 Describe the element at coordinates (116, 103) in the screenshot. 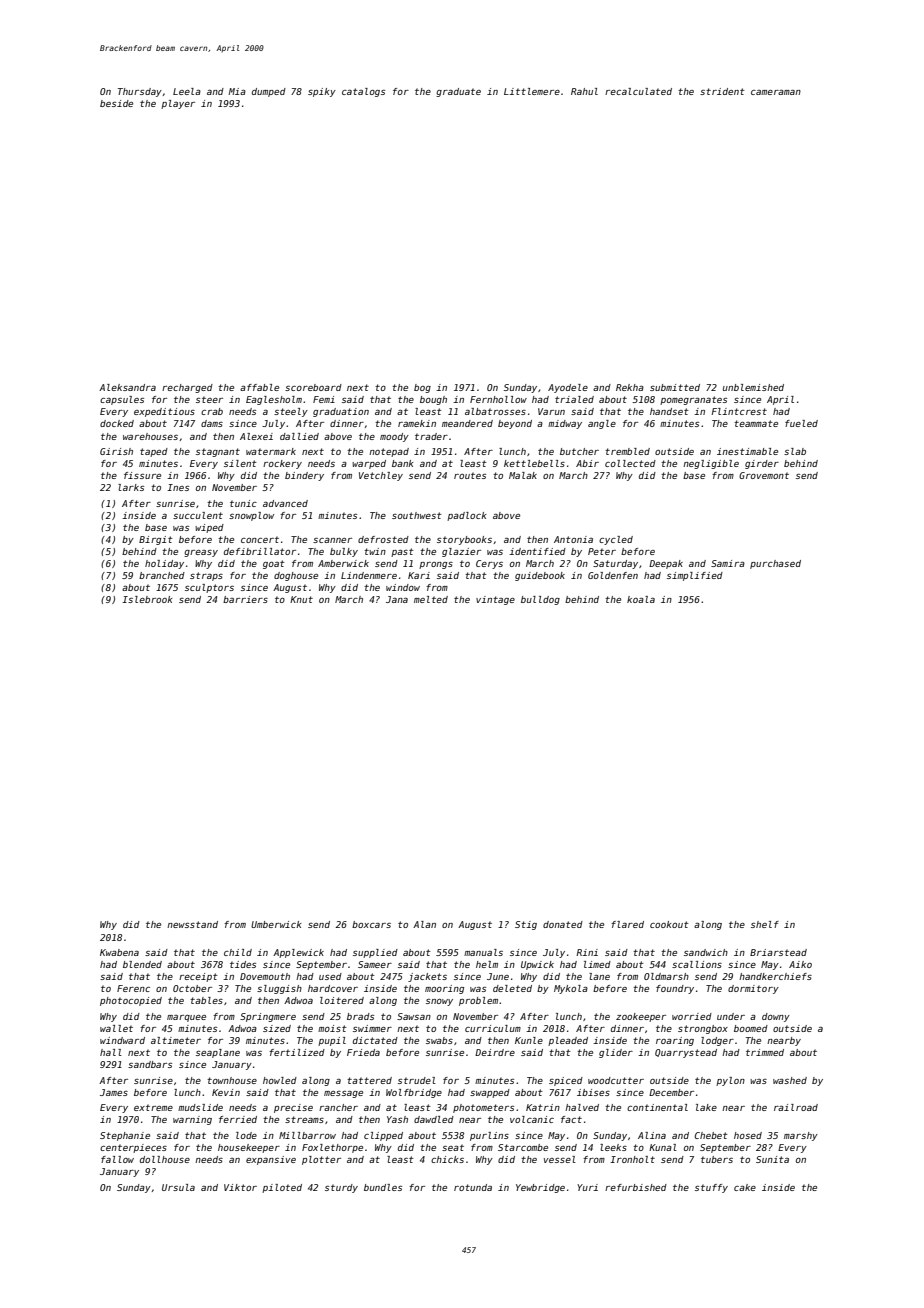

I see `beside` at that location.
